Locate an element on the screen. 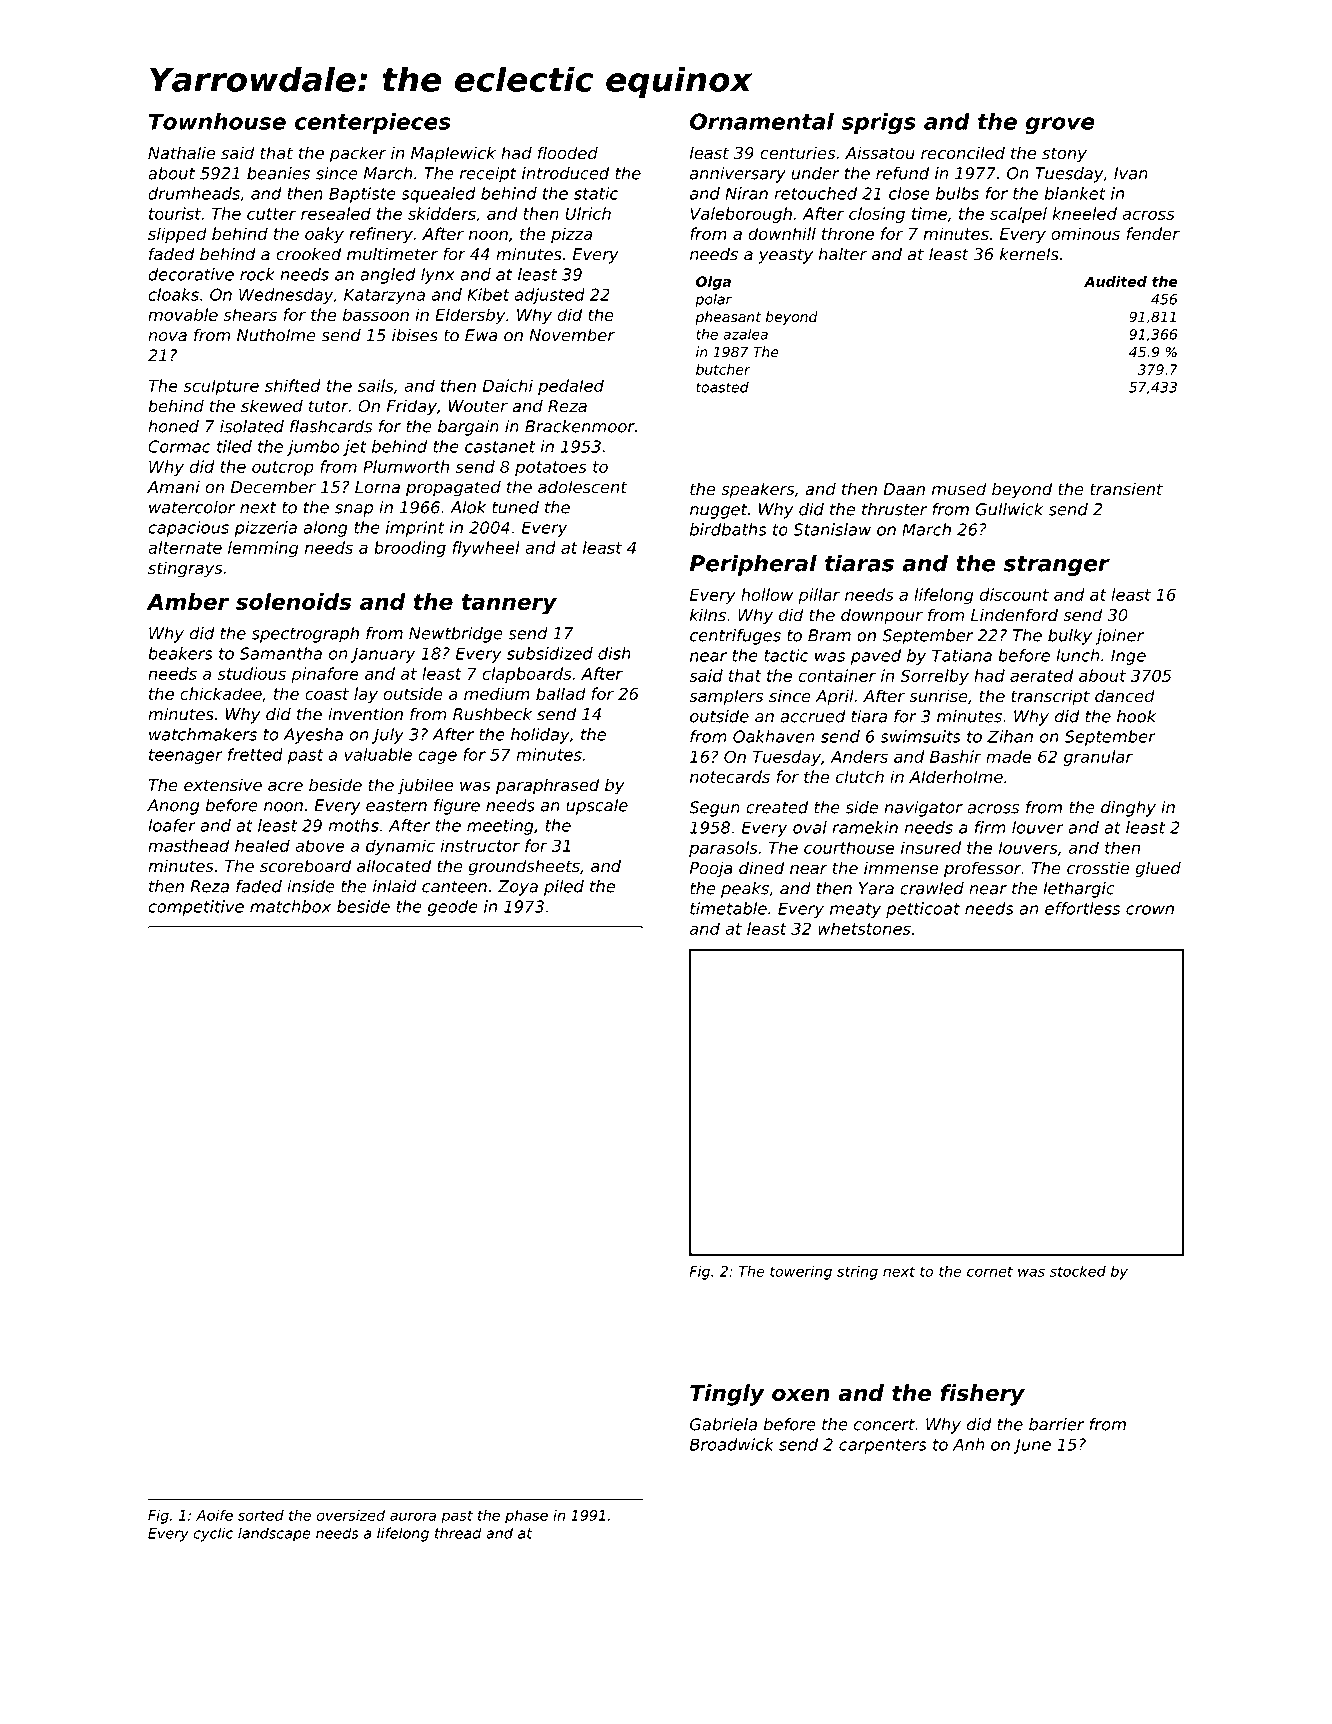  June is located at coordinates (1032, 1446).
